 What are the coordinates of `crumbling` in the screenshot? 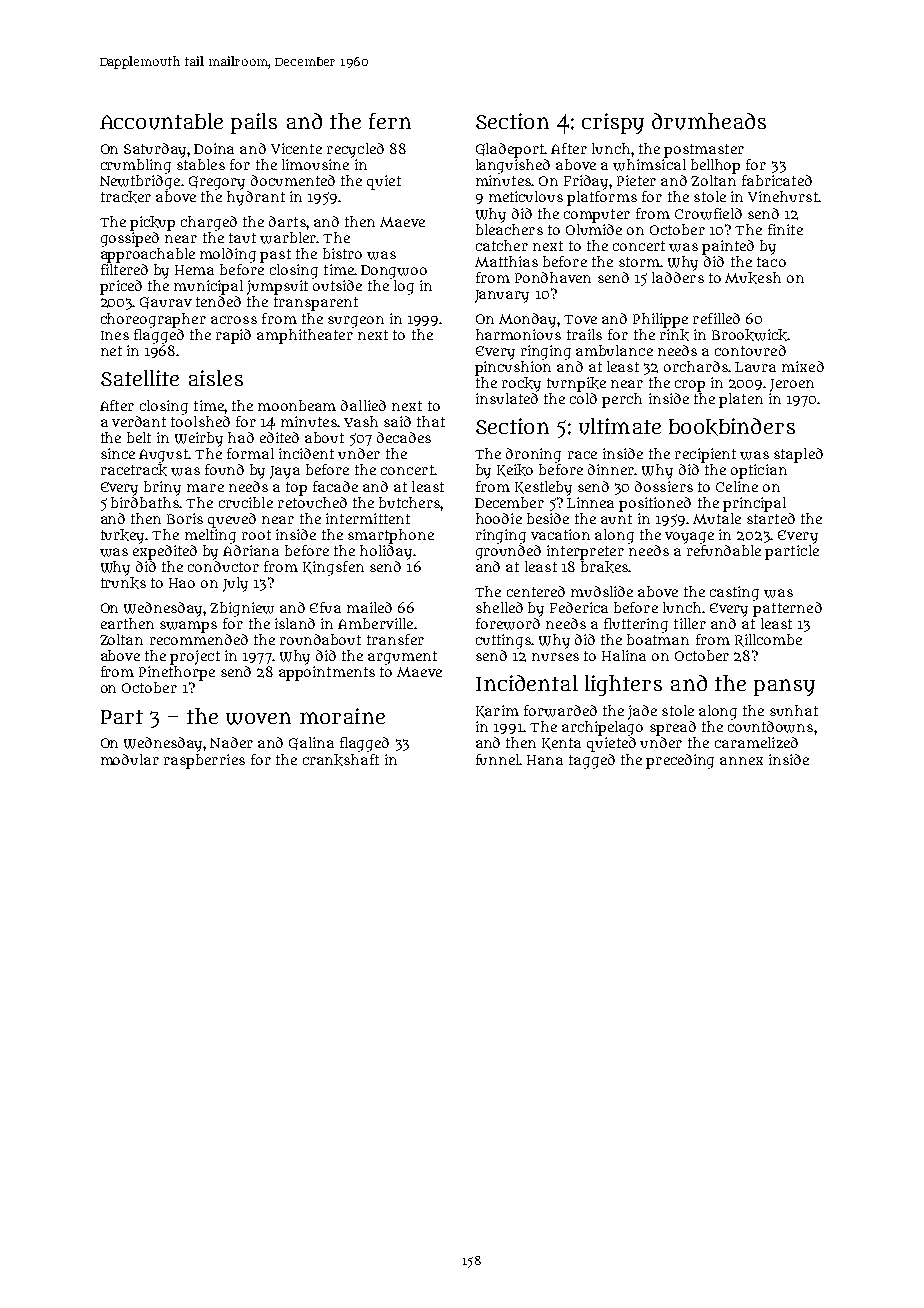 It's located at (136, 166).
